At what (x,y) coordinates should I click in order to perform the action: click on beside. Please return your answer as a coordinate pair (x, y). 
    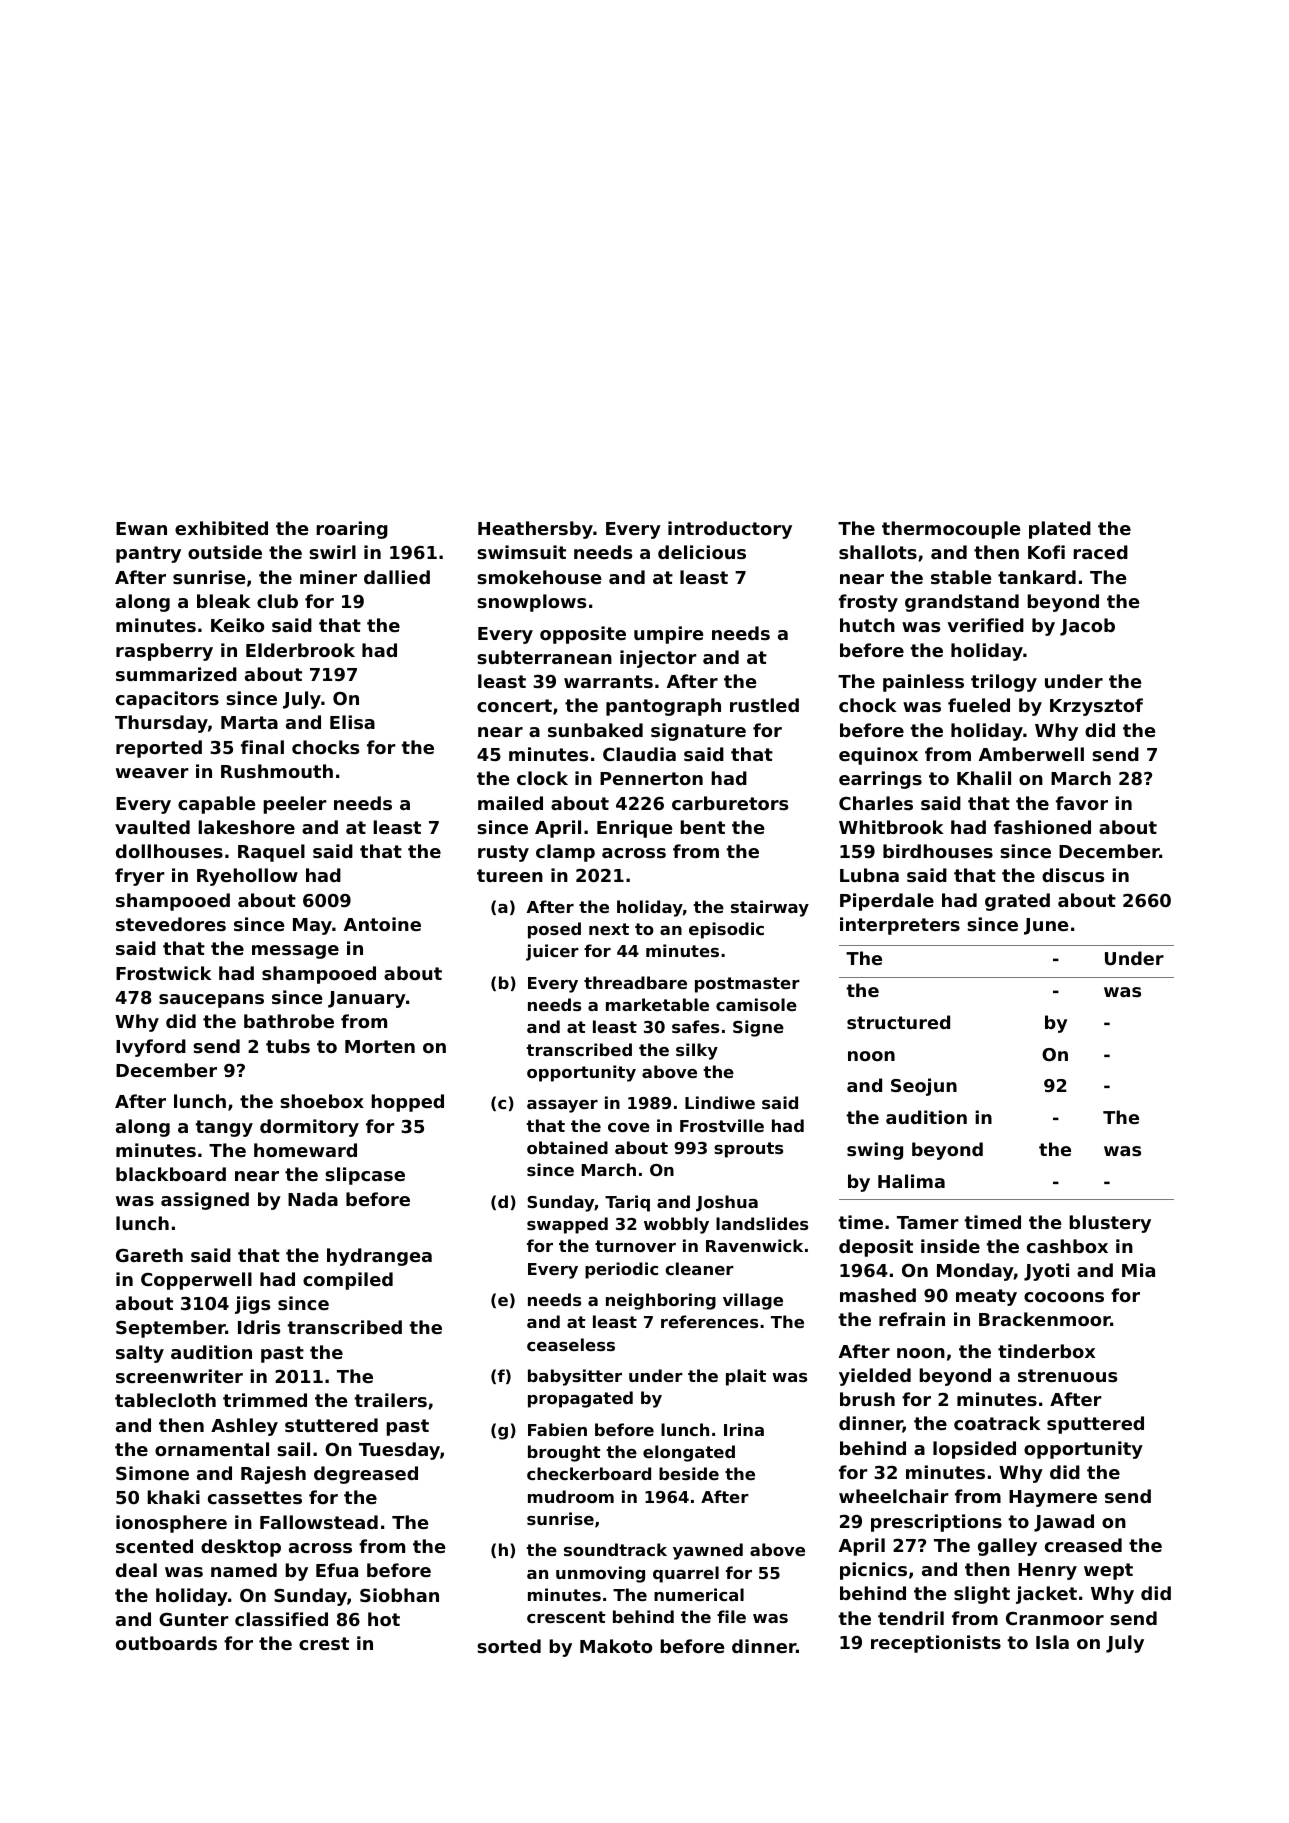
    Looking at the image, I should click on (689, 1473).
